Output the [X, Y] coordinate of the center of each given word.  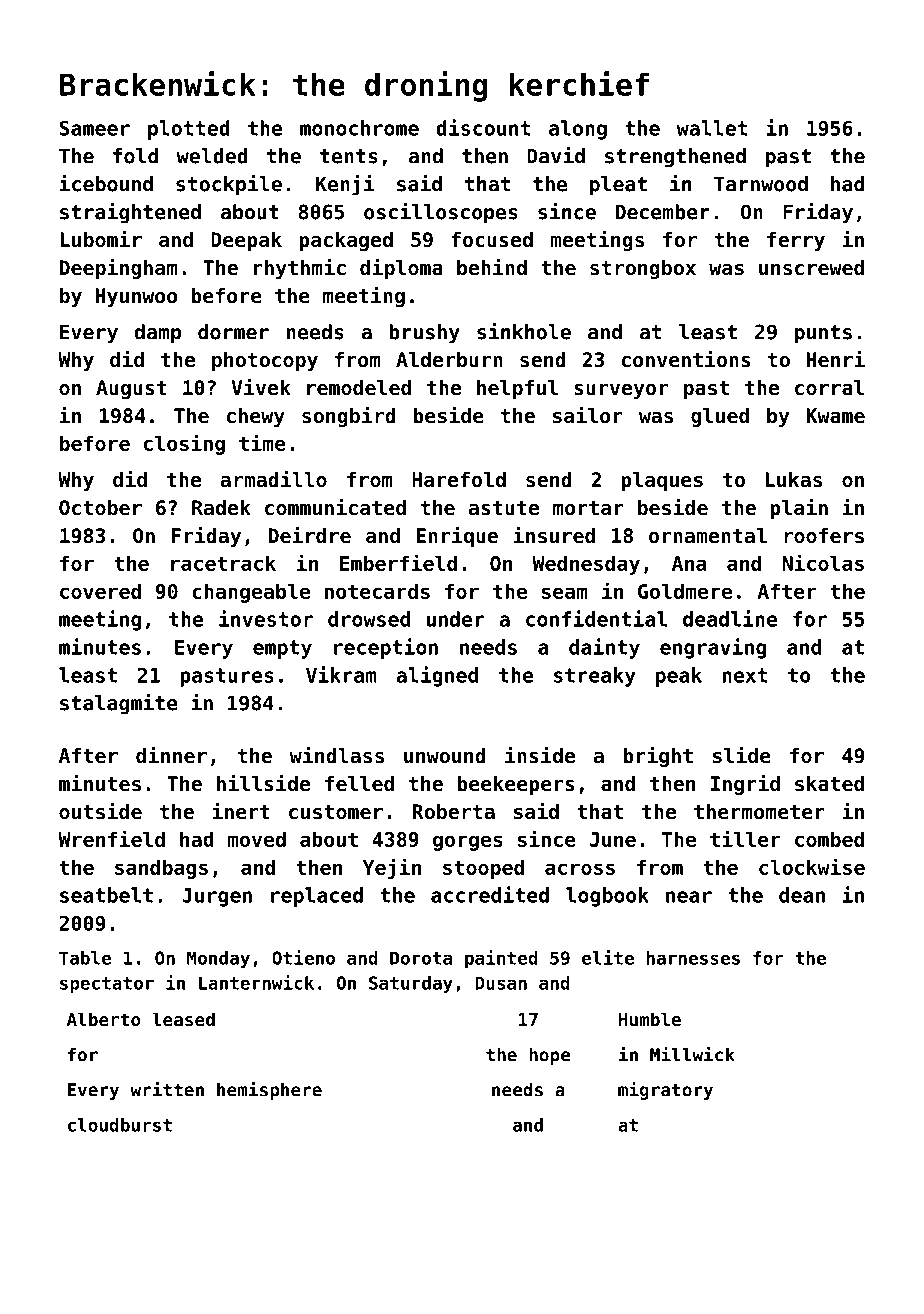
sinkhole [524, 331]
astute [504, 508]
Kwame [835, 416]
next [744, 675]
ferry [796, 241]
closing [184, 444]
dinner [171, 755]
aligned [437, 676]
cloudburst [120, 1125]
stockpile [229, 185]
